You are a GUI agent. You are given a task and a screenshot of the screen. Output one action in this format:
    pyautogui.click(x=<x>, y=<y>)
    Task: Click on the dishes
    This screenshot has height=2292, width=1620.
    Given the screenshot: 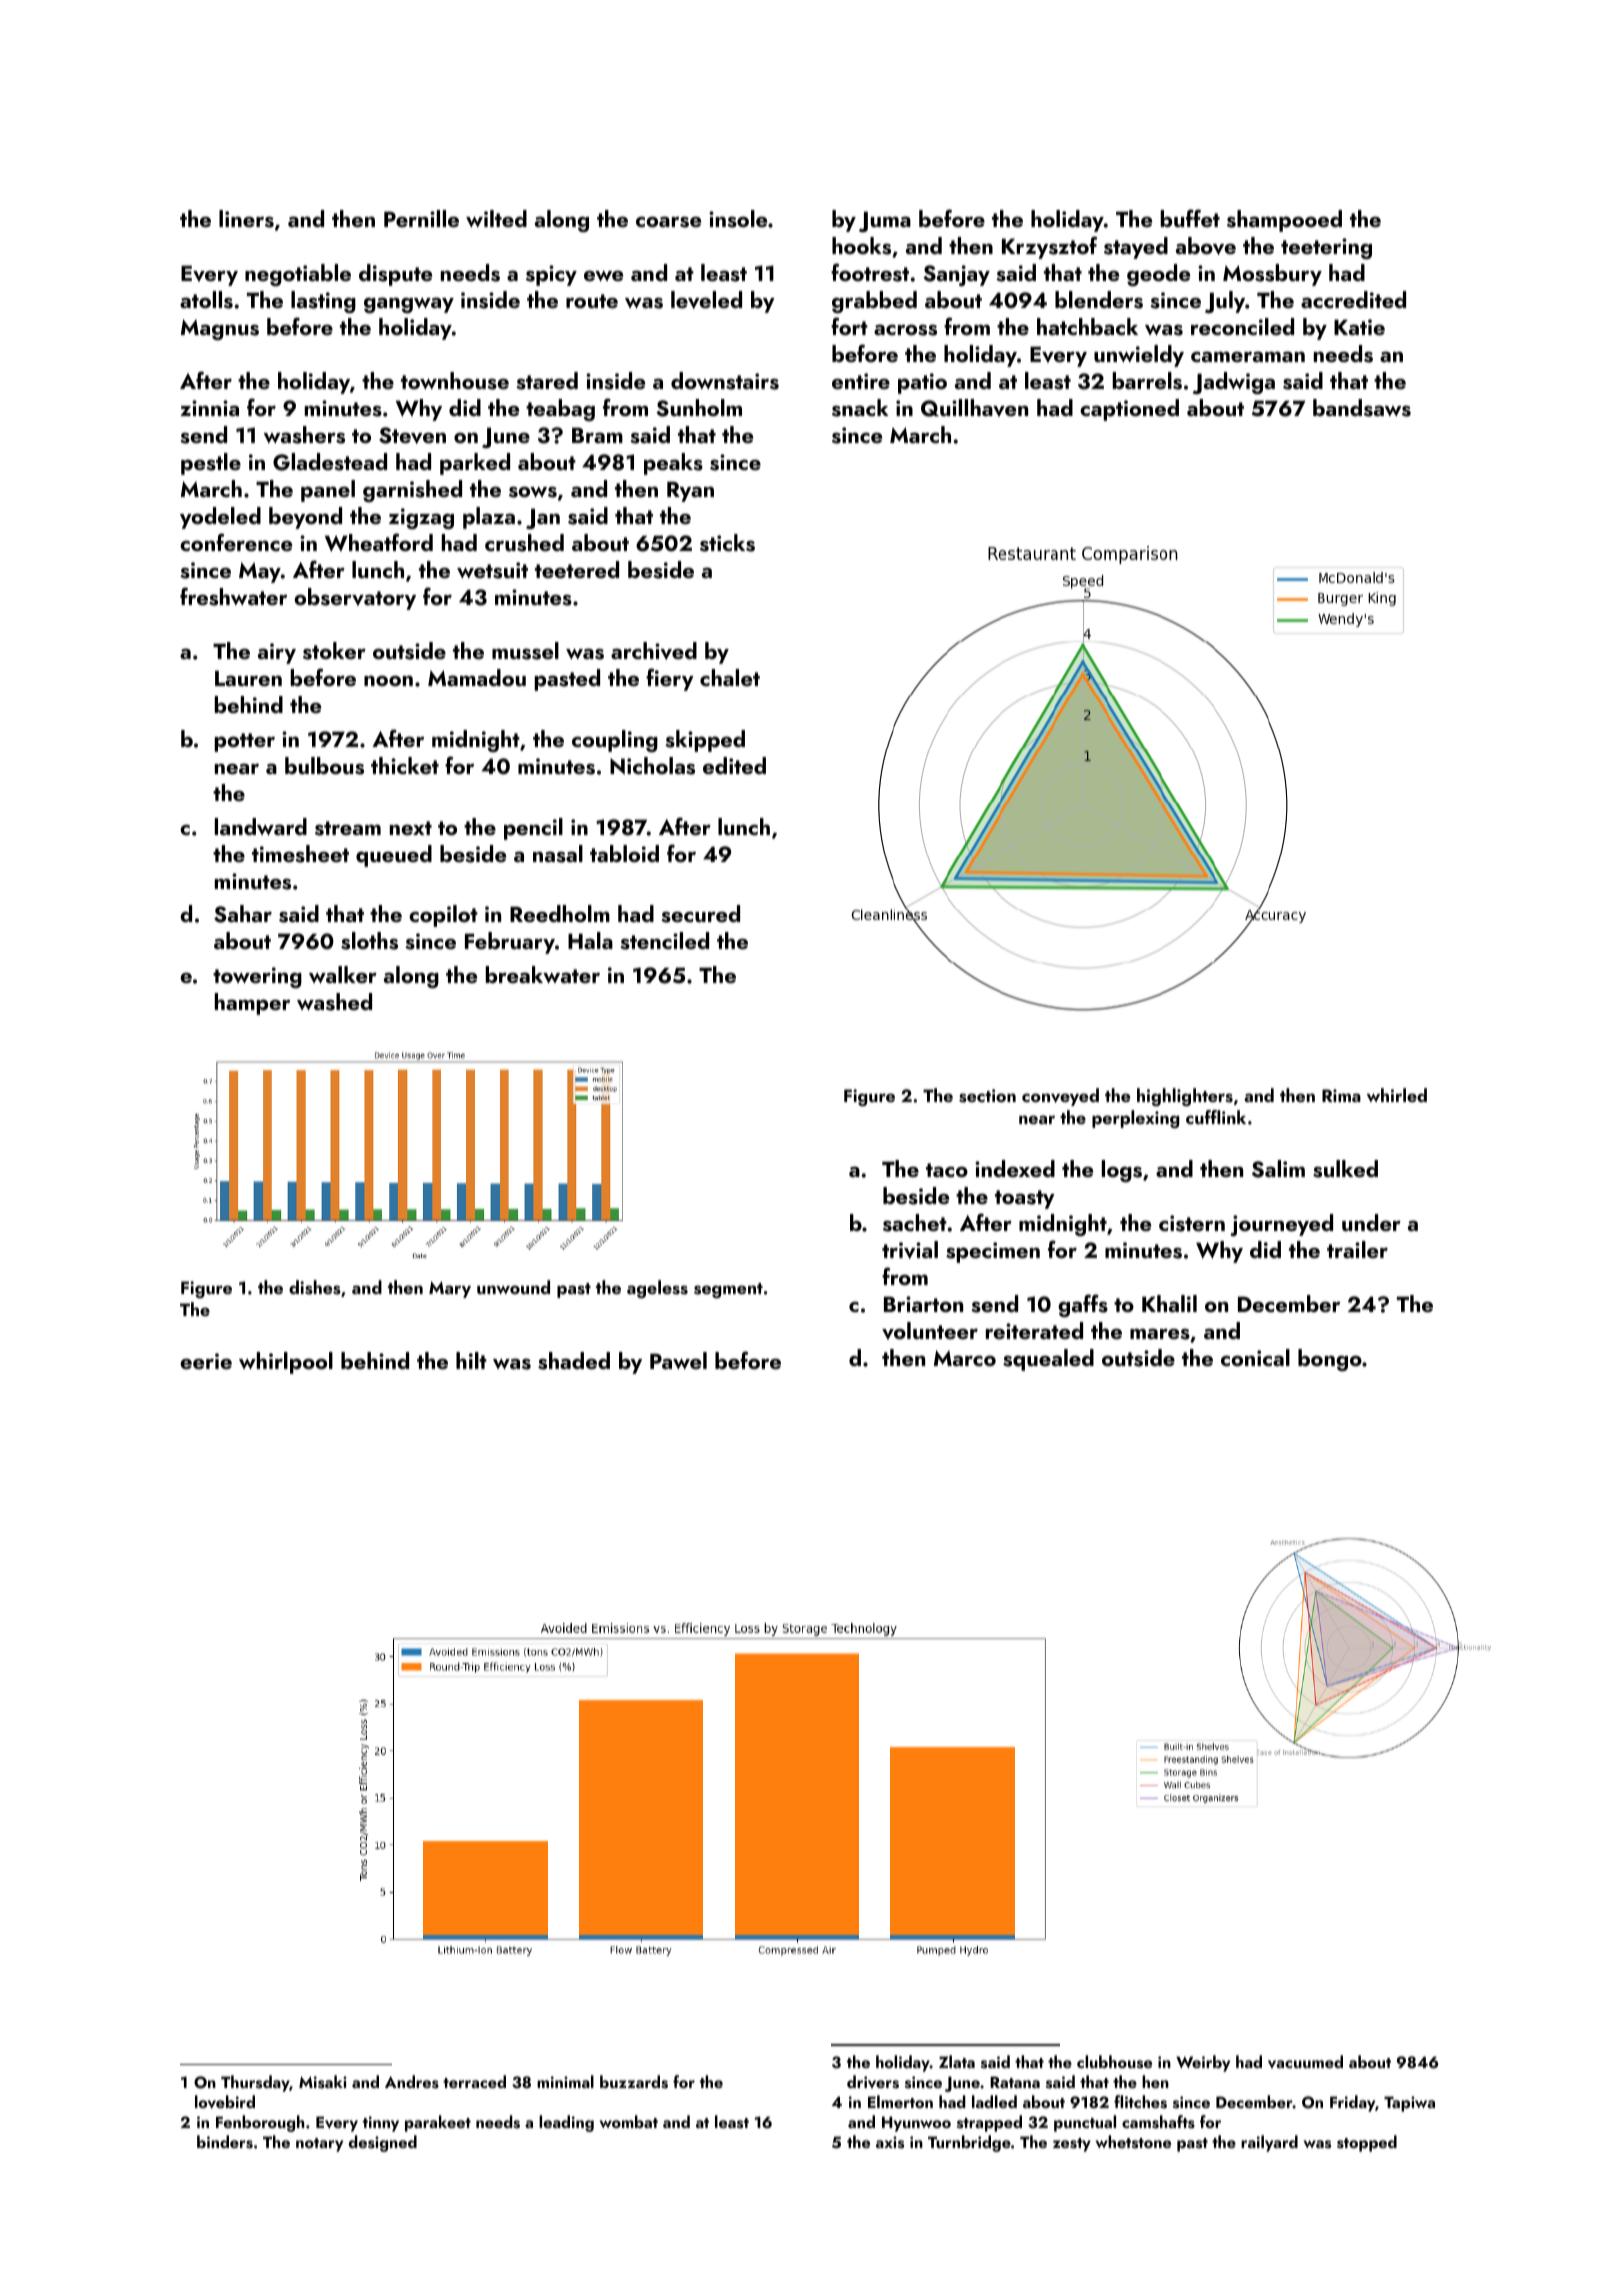 What is the action you would take?
    pyautogui.click(x=315, y=1287)
